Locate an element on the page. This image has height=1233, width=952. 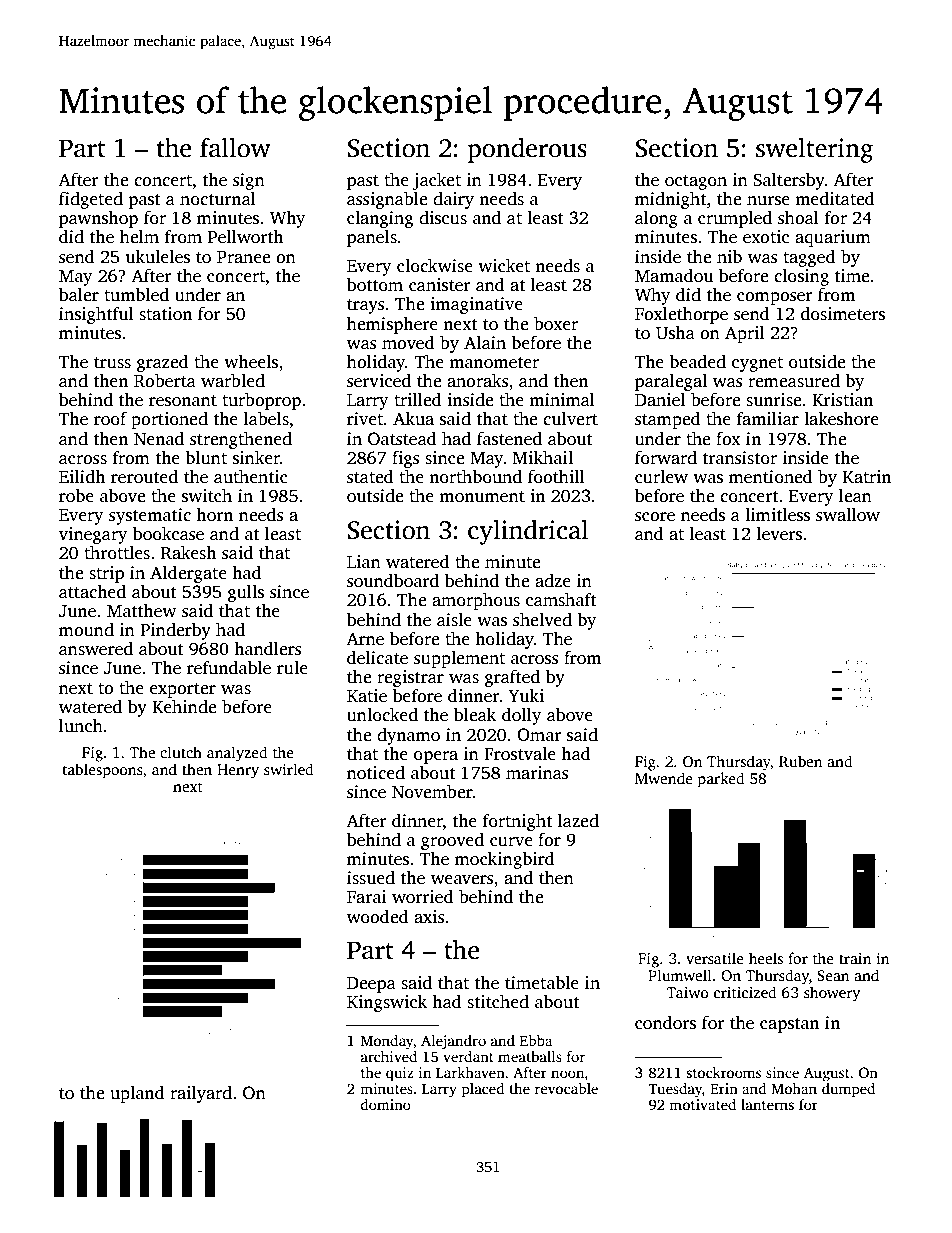
marinas is located at coordinates (537, 773).
